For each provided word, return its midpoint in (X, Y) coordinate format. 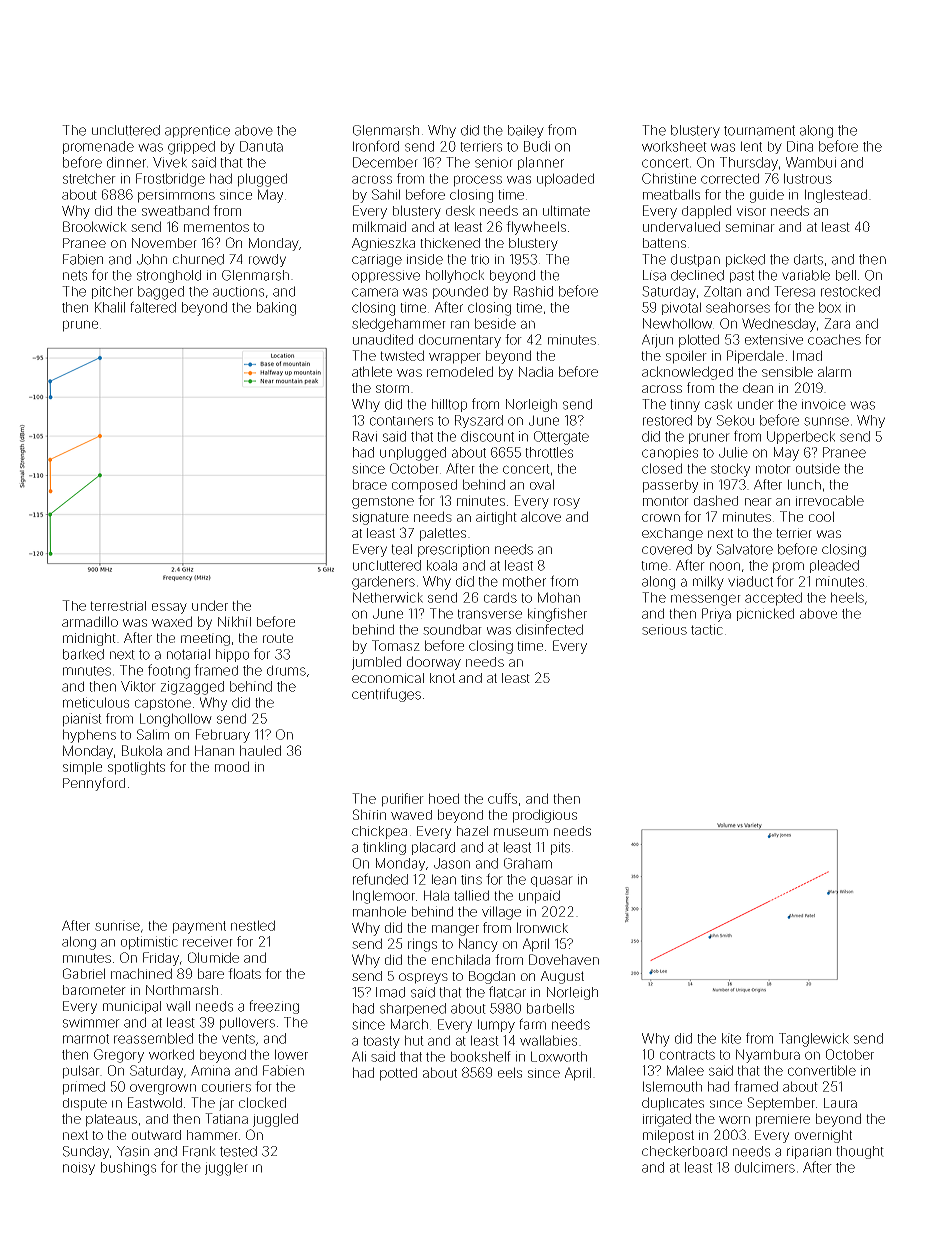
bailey (526, 131)
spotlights (136, 768)
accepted (773, 599)
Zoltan (722, 291)
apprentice (197, 131)
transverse (490, 614)
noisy (79, 1168)
